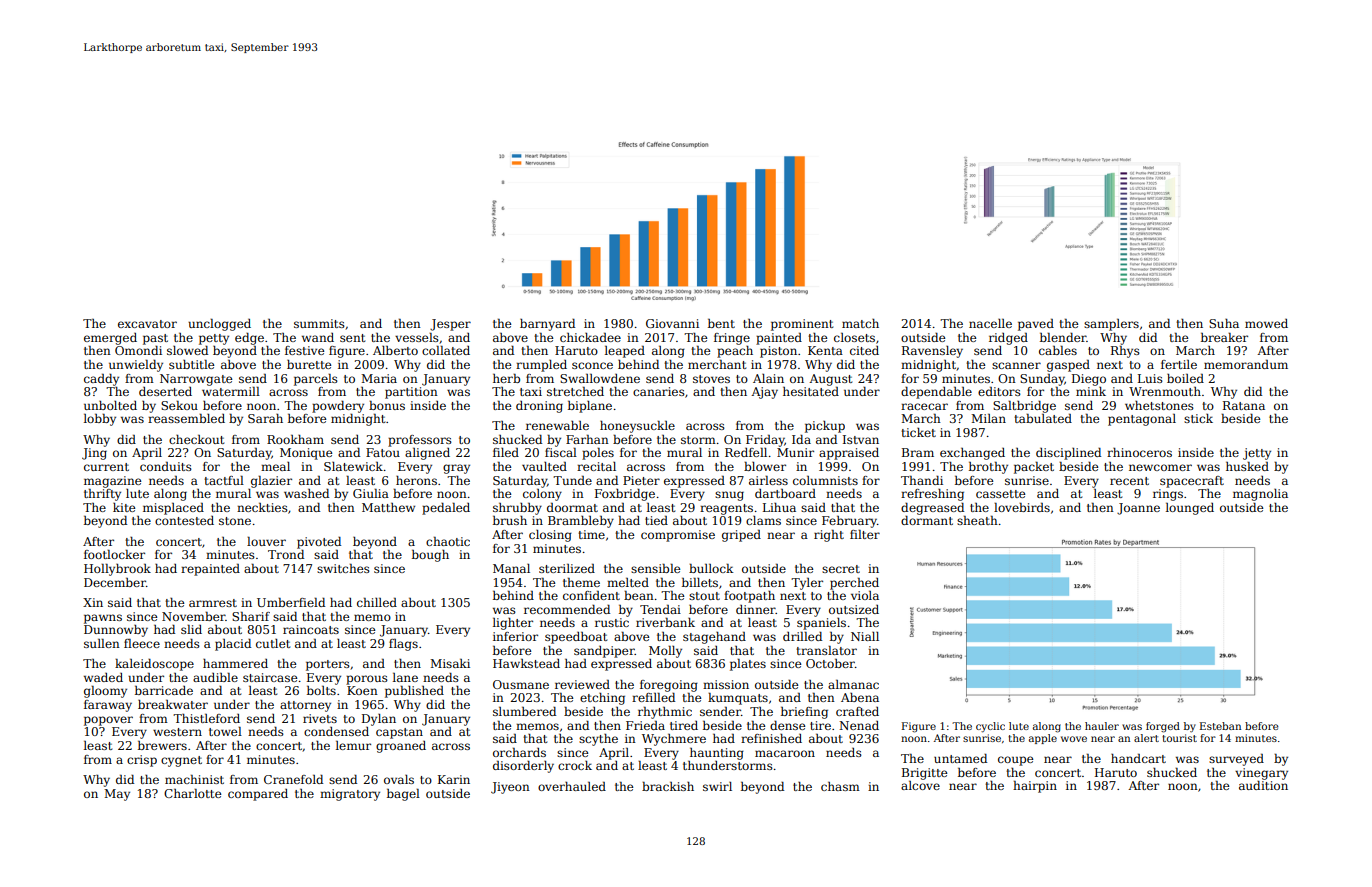 Image resolution: width=1372 pixels, height=887 pixels. What do you see at coordinates (162, 745) in the screenshot?
I see `brewers` at bounding box center [162, 745].
